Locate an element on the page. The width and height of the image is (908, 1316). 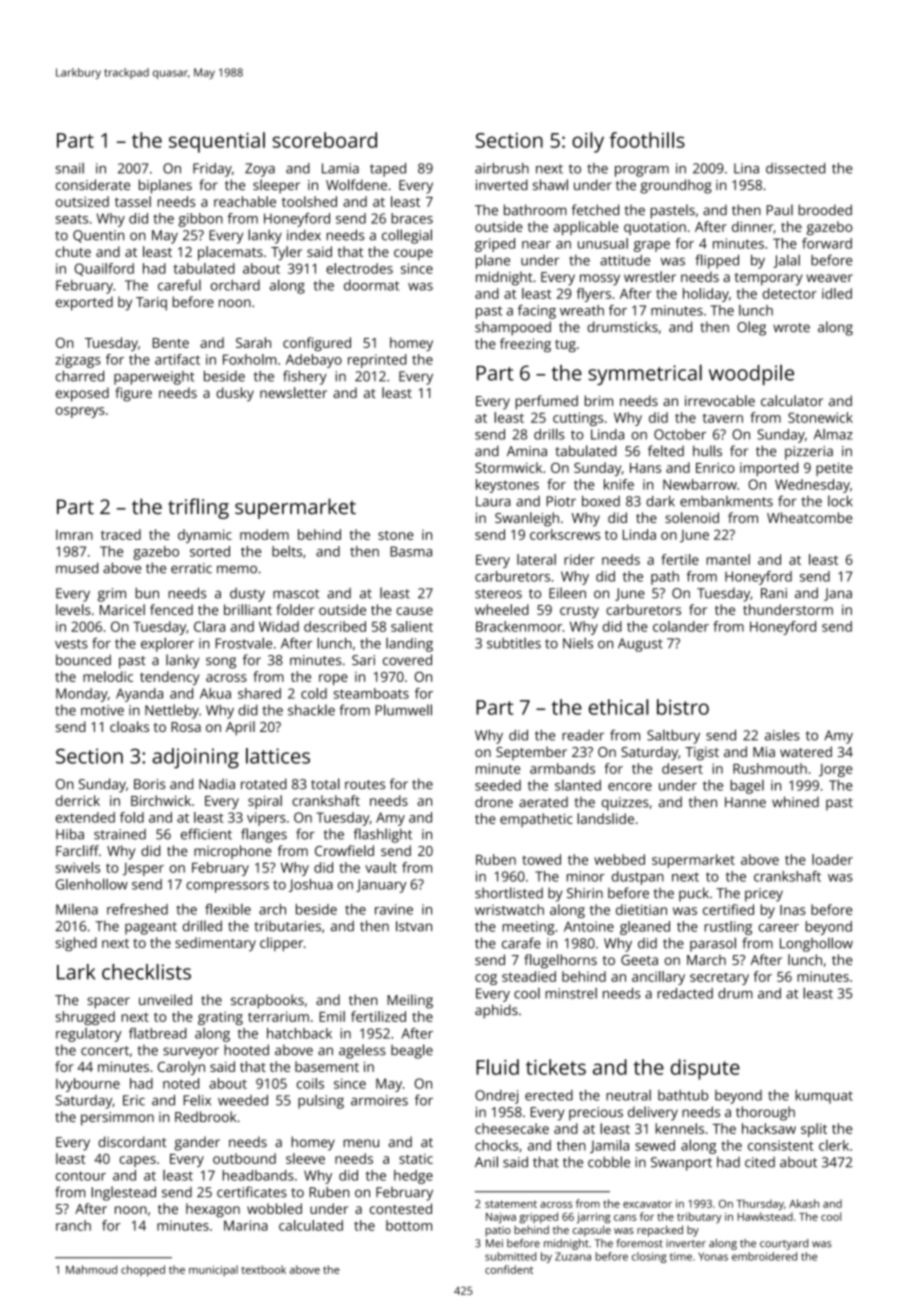
exported is located at coordinates (84, 303).
